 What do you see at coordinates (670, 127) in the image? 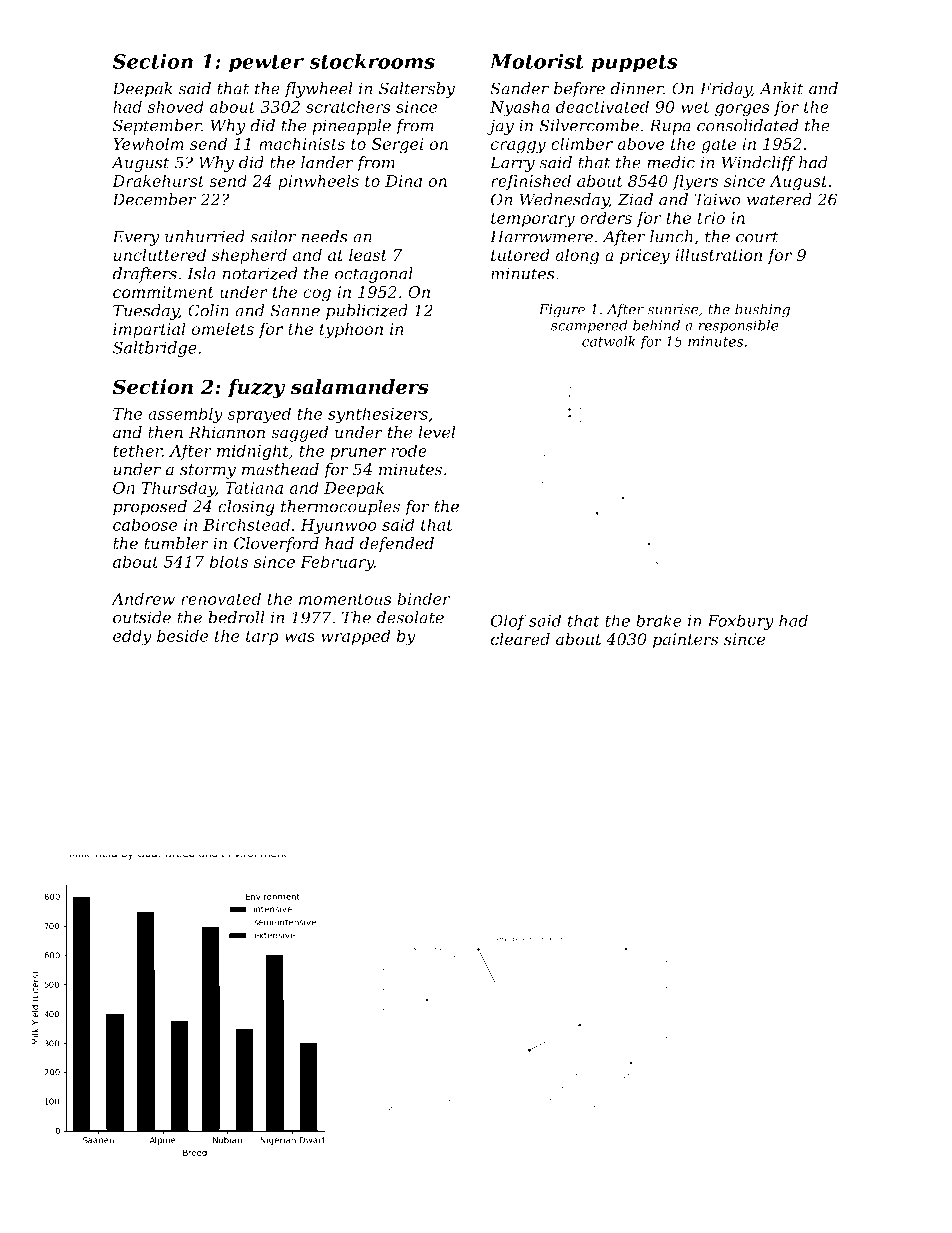
I see `Rupa` at bounding box center [670, 127].
